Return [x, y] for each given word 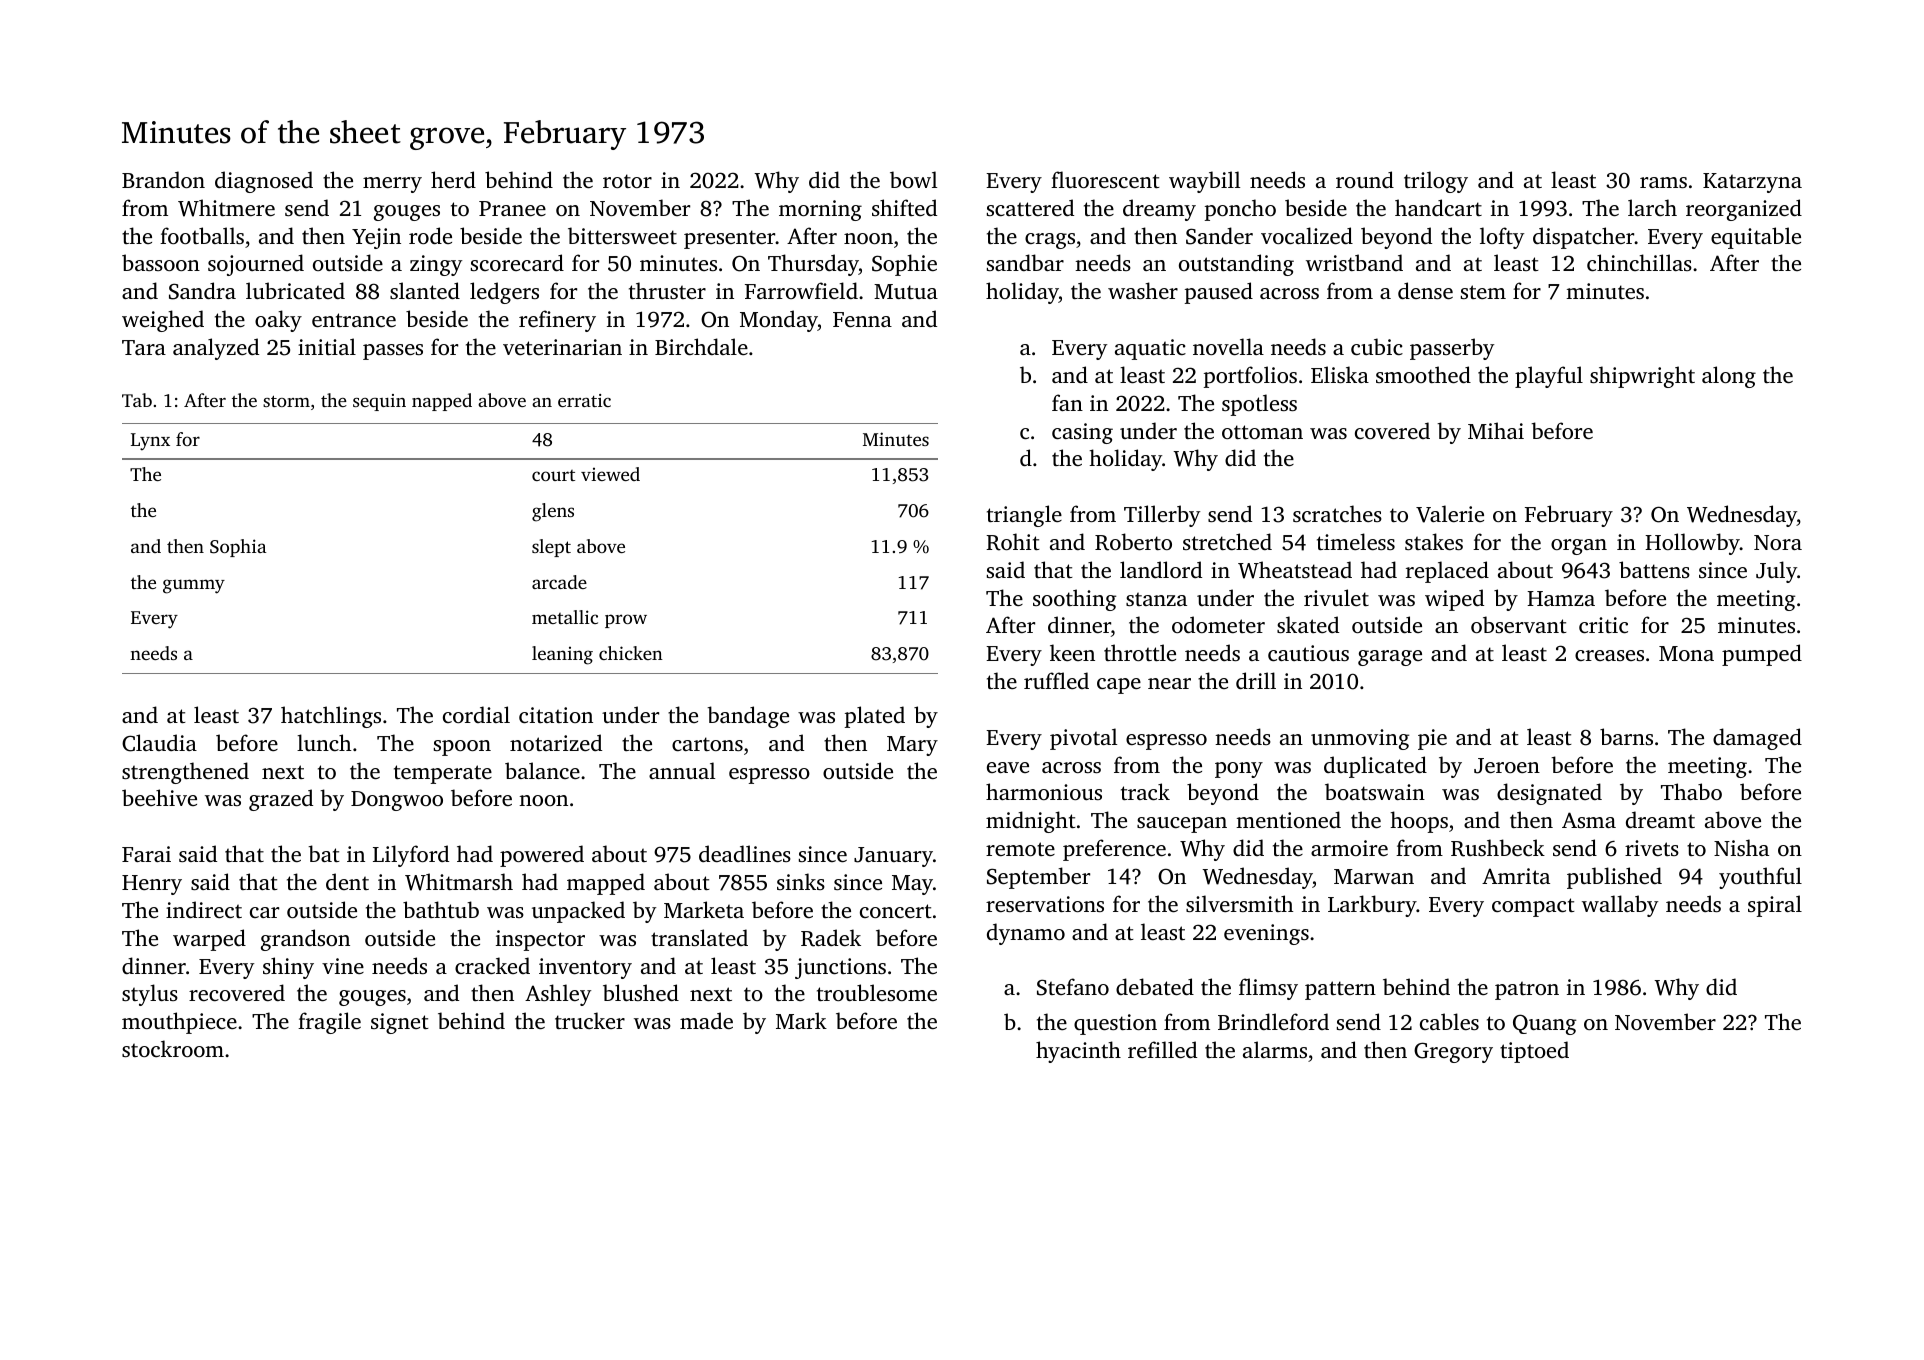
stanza [1156, 599]
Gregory [1453, 1052]
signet [400, 1023]
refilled [1162, 1049]
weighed [163, 321]
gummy [194, 586]
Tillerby [1162, 516]
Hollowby [1692, 544]
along [1729, 377]
